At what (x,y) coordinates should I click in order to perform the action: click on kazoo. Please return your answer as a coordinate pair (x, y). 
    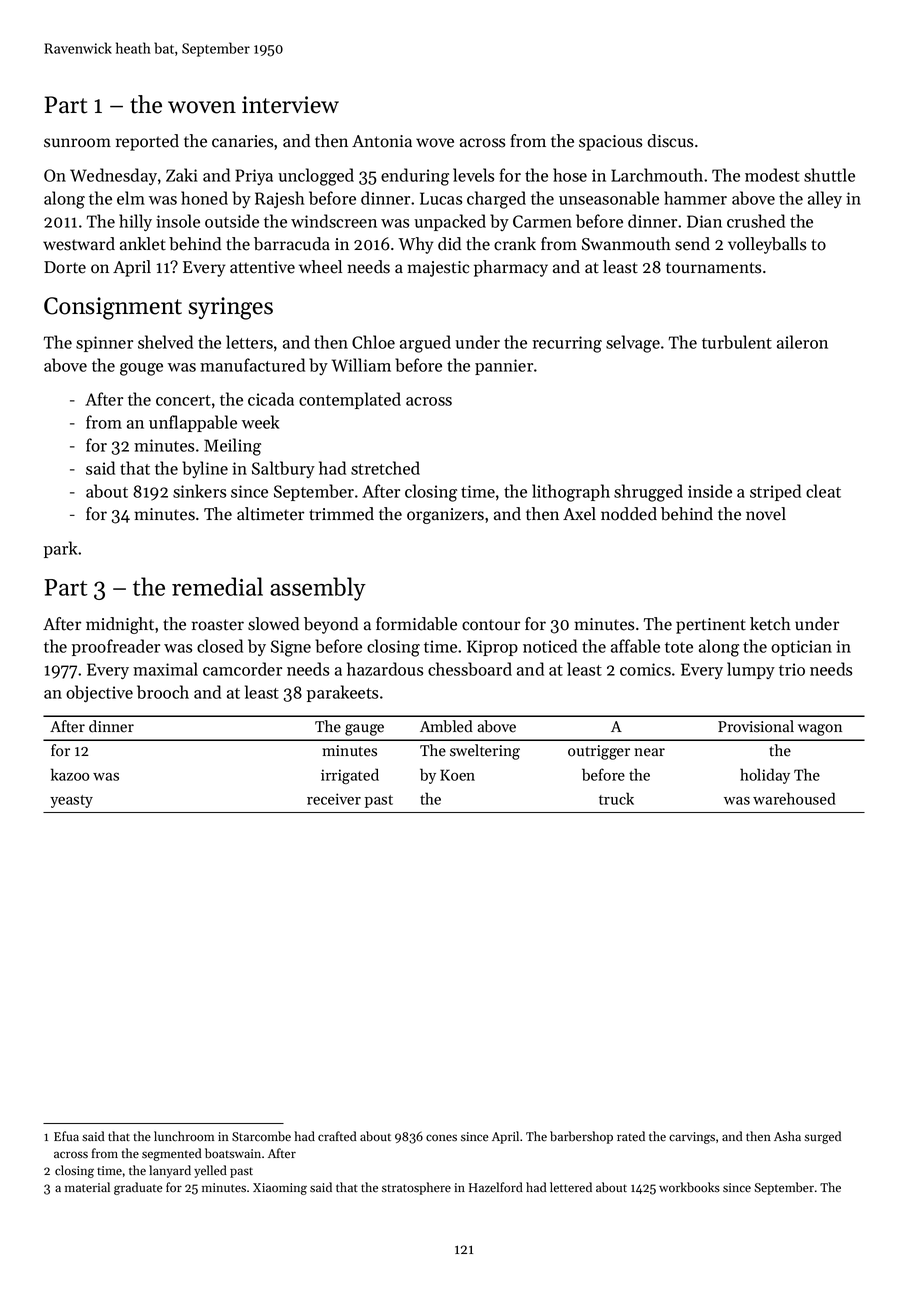
    Looking at the image, I should click on (70, 774).
